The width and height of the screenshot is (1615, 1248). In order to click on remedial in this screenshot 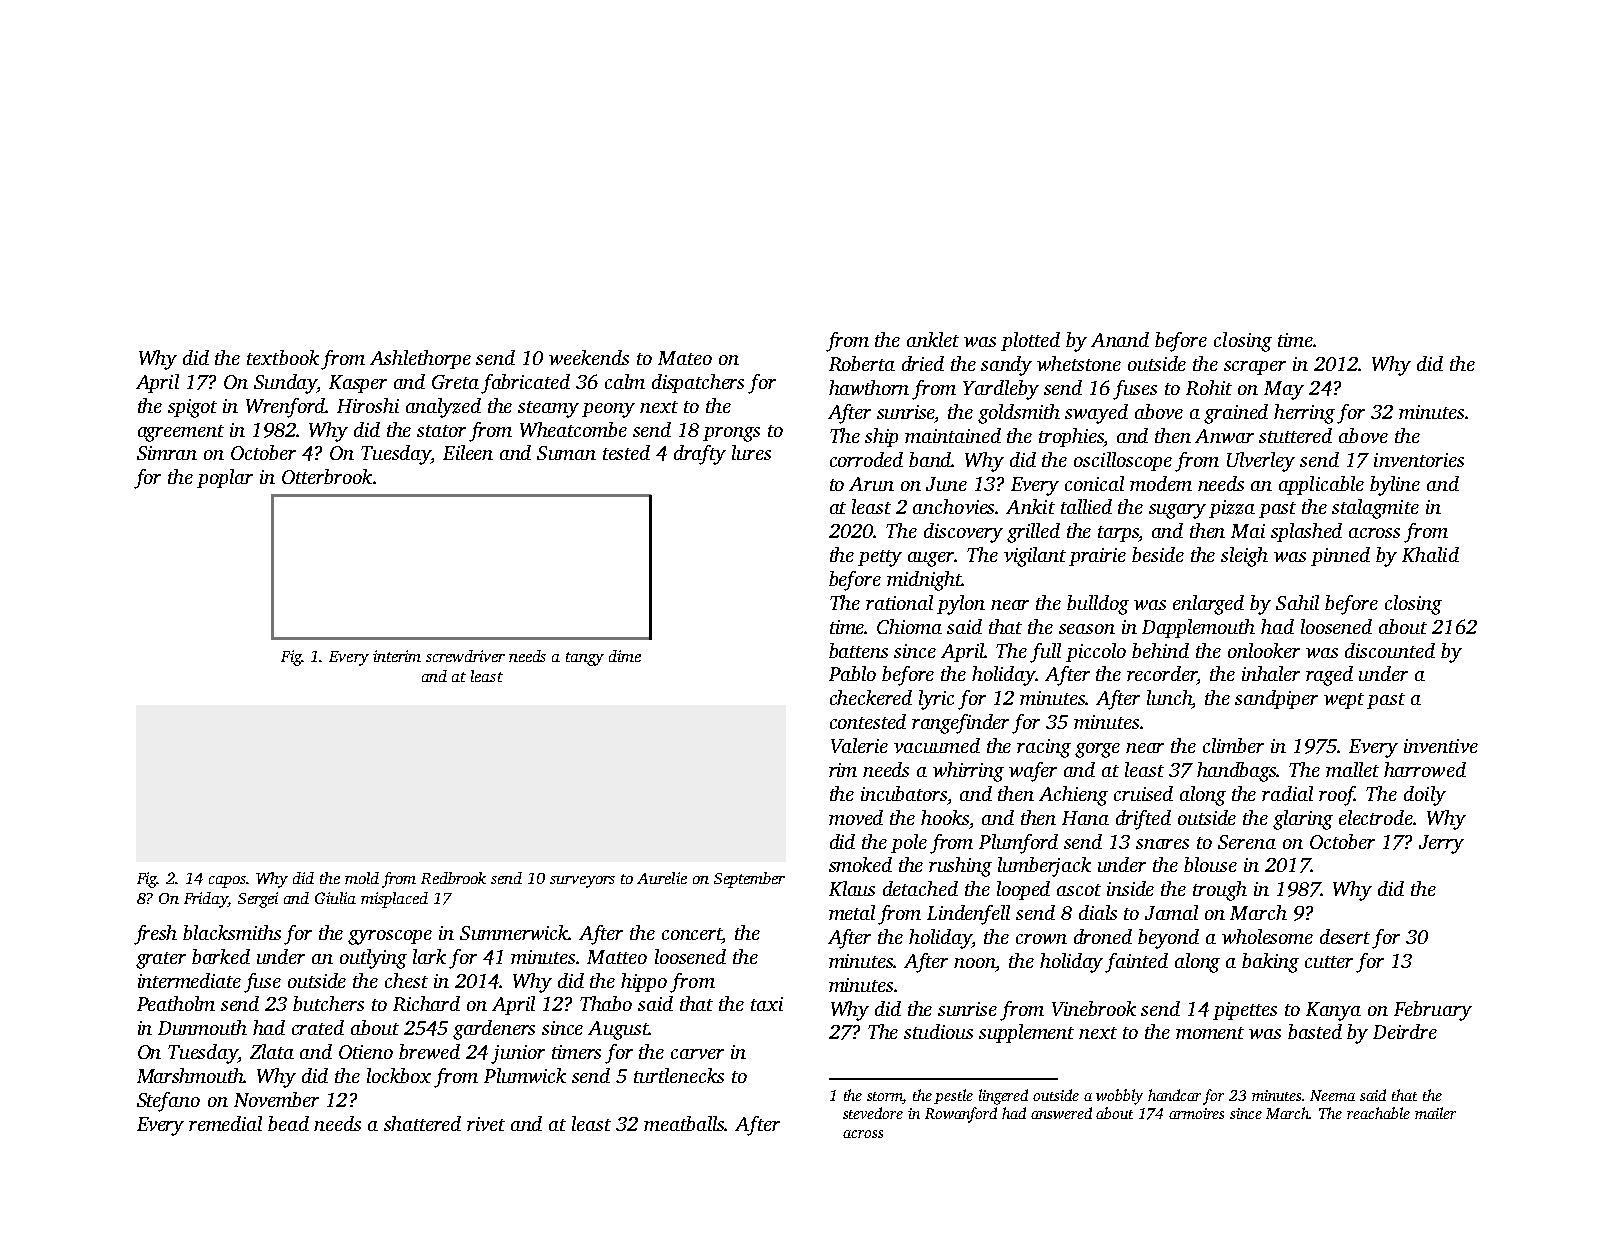, I will do `click(225, 1123)`.
